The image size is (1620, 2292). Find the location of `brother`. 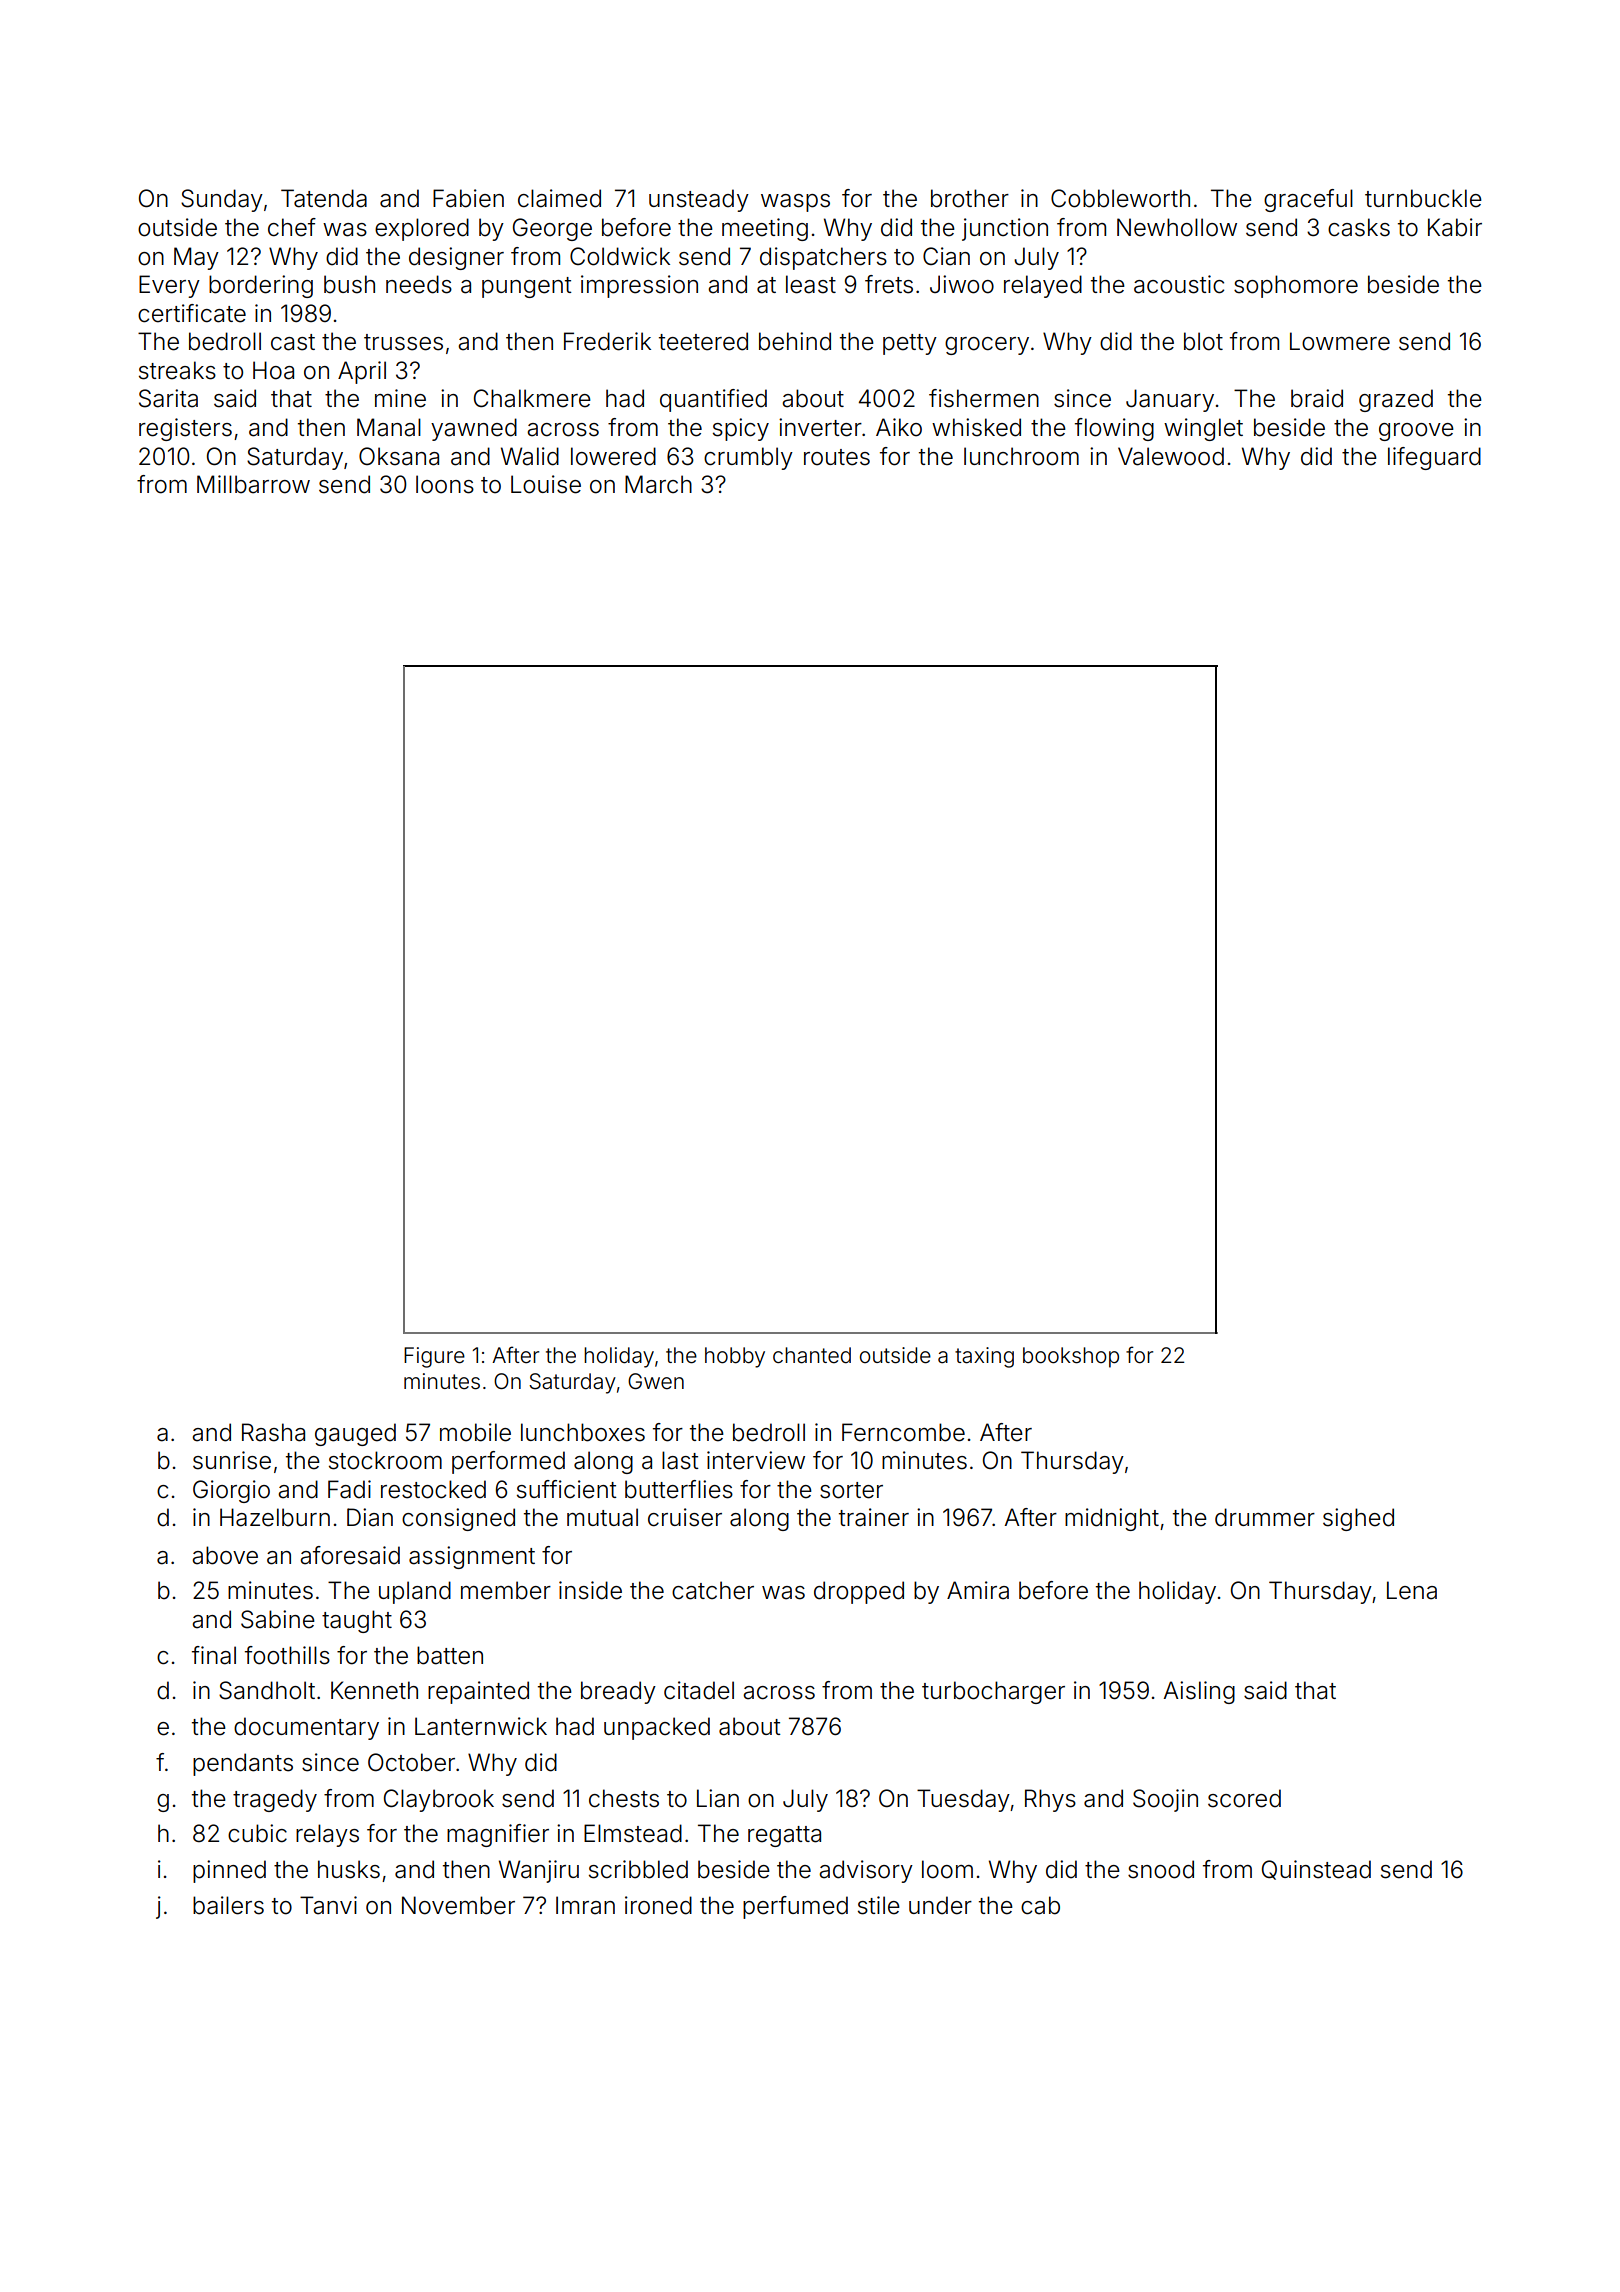

brother is located at coordinates (970, 198).
